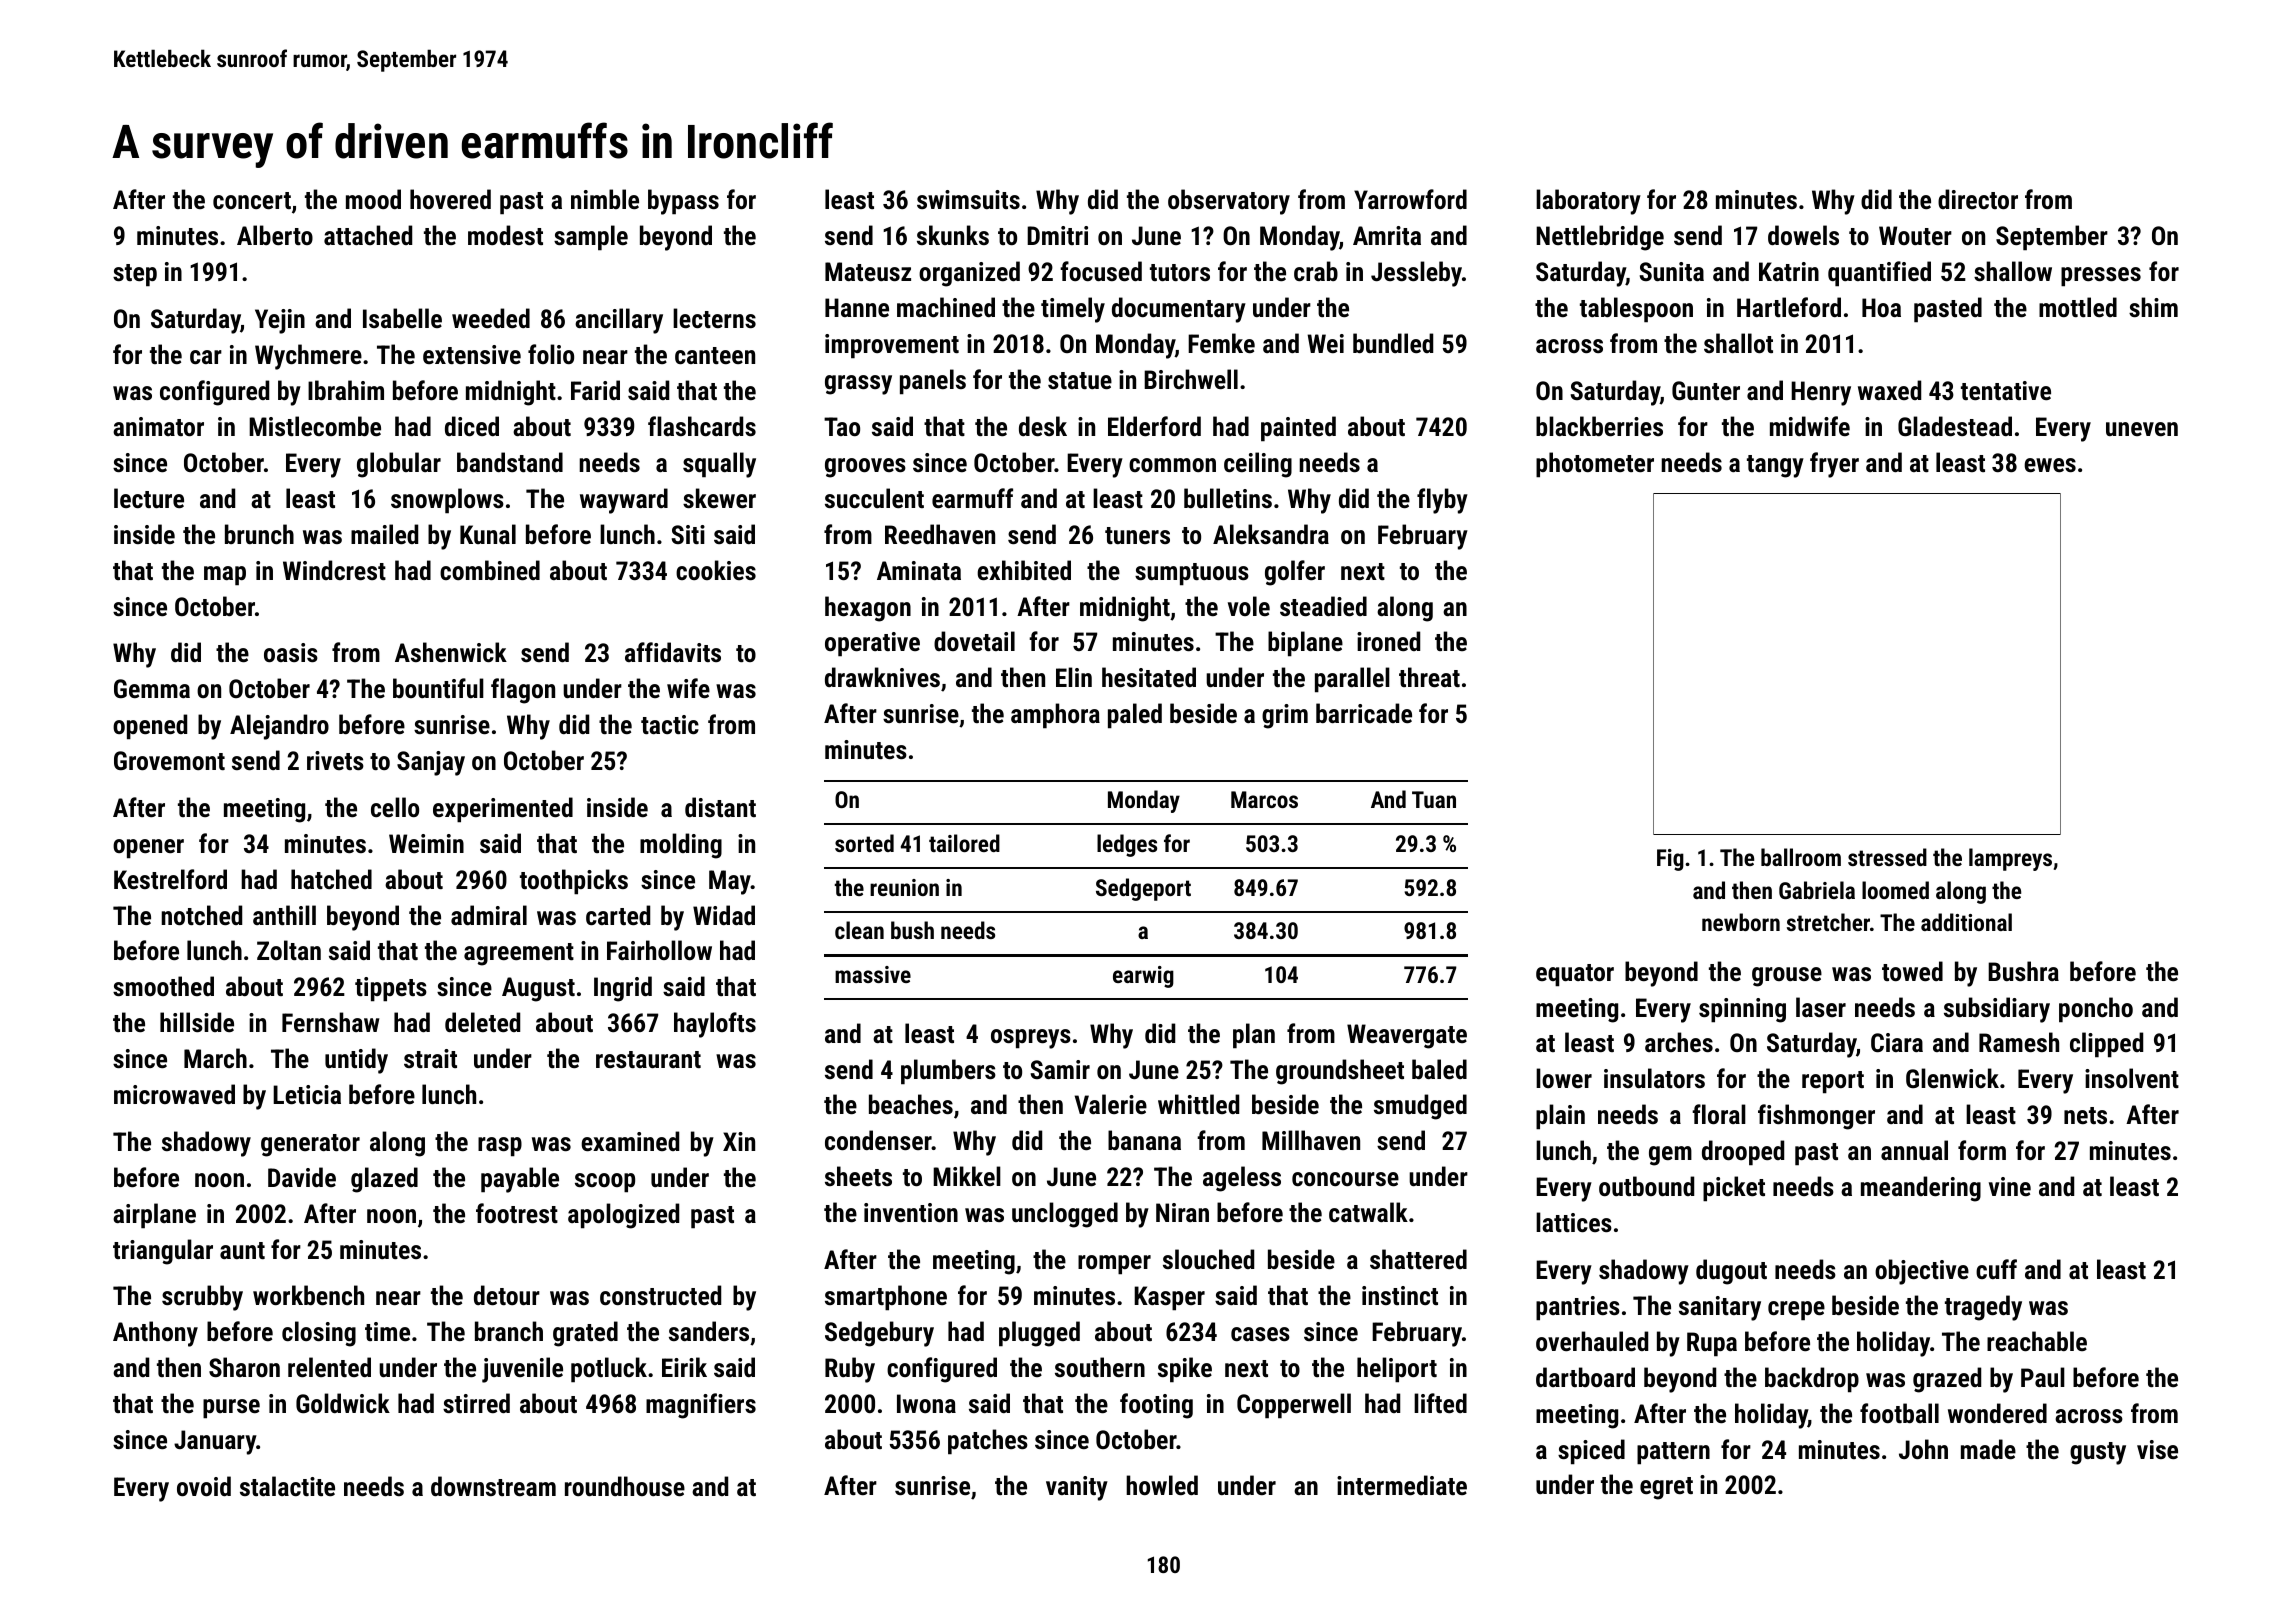 Image resolution: width=2292 pixels, height=1620 pixels. What do you see at coordinates (1410, 199) in the screenshot?
I see `Yarrowford` at bounding box center [1410, 199].
